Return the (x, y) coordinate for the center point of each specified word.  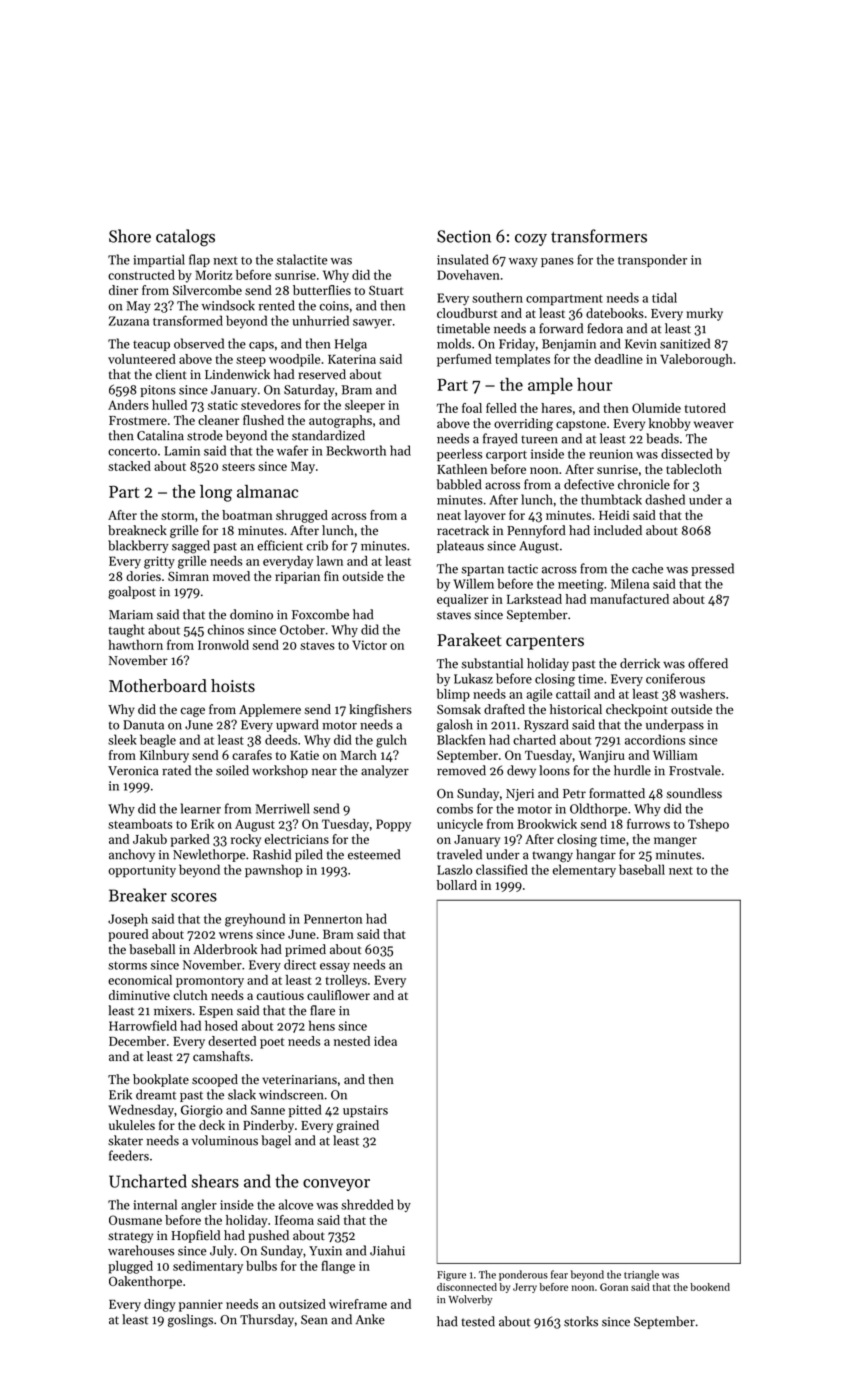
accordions (655, 739)
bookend (710, 1287)
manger (675, 842)
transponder (652, 260)
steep (251, 361)
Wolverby (470, 1300)
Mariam (131, 615)
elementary (584, 871)
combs (455, 808)
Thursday (267, 1320)
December (137, 1041)
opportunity (142, 871)
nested (352, 1041)
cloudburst (467, 313)
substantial (492, 663)
